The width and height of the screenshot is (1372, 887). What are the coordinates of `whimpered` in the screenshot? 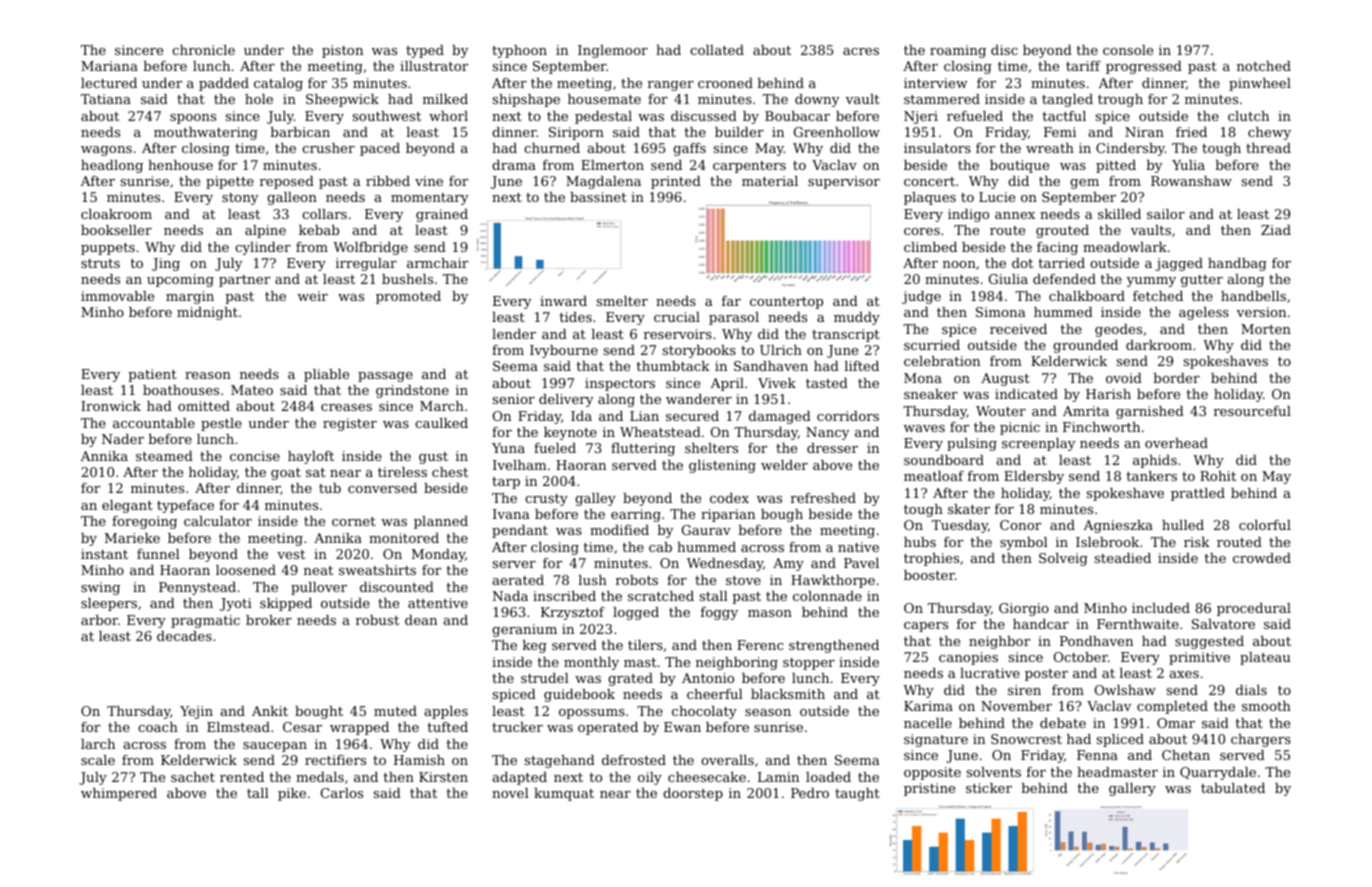 It's located at (119, 794).
